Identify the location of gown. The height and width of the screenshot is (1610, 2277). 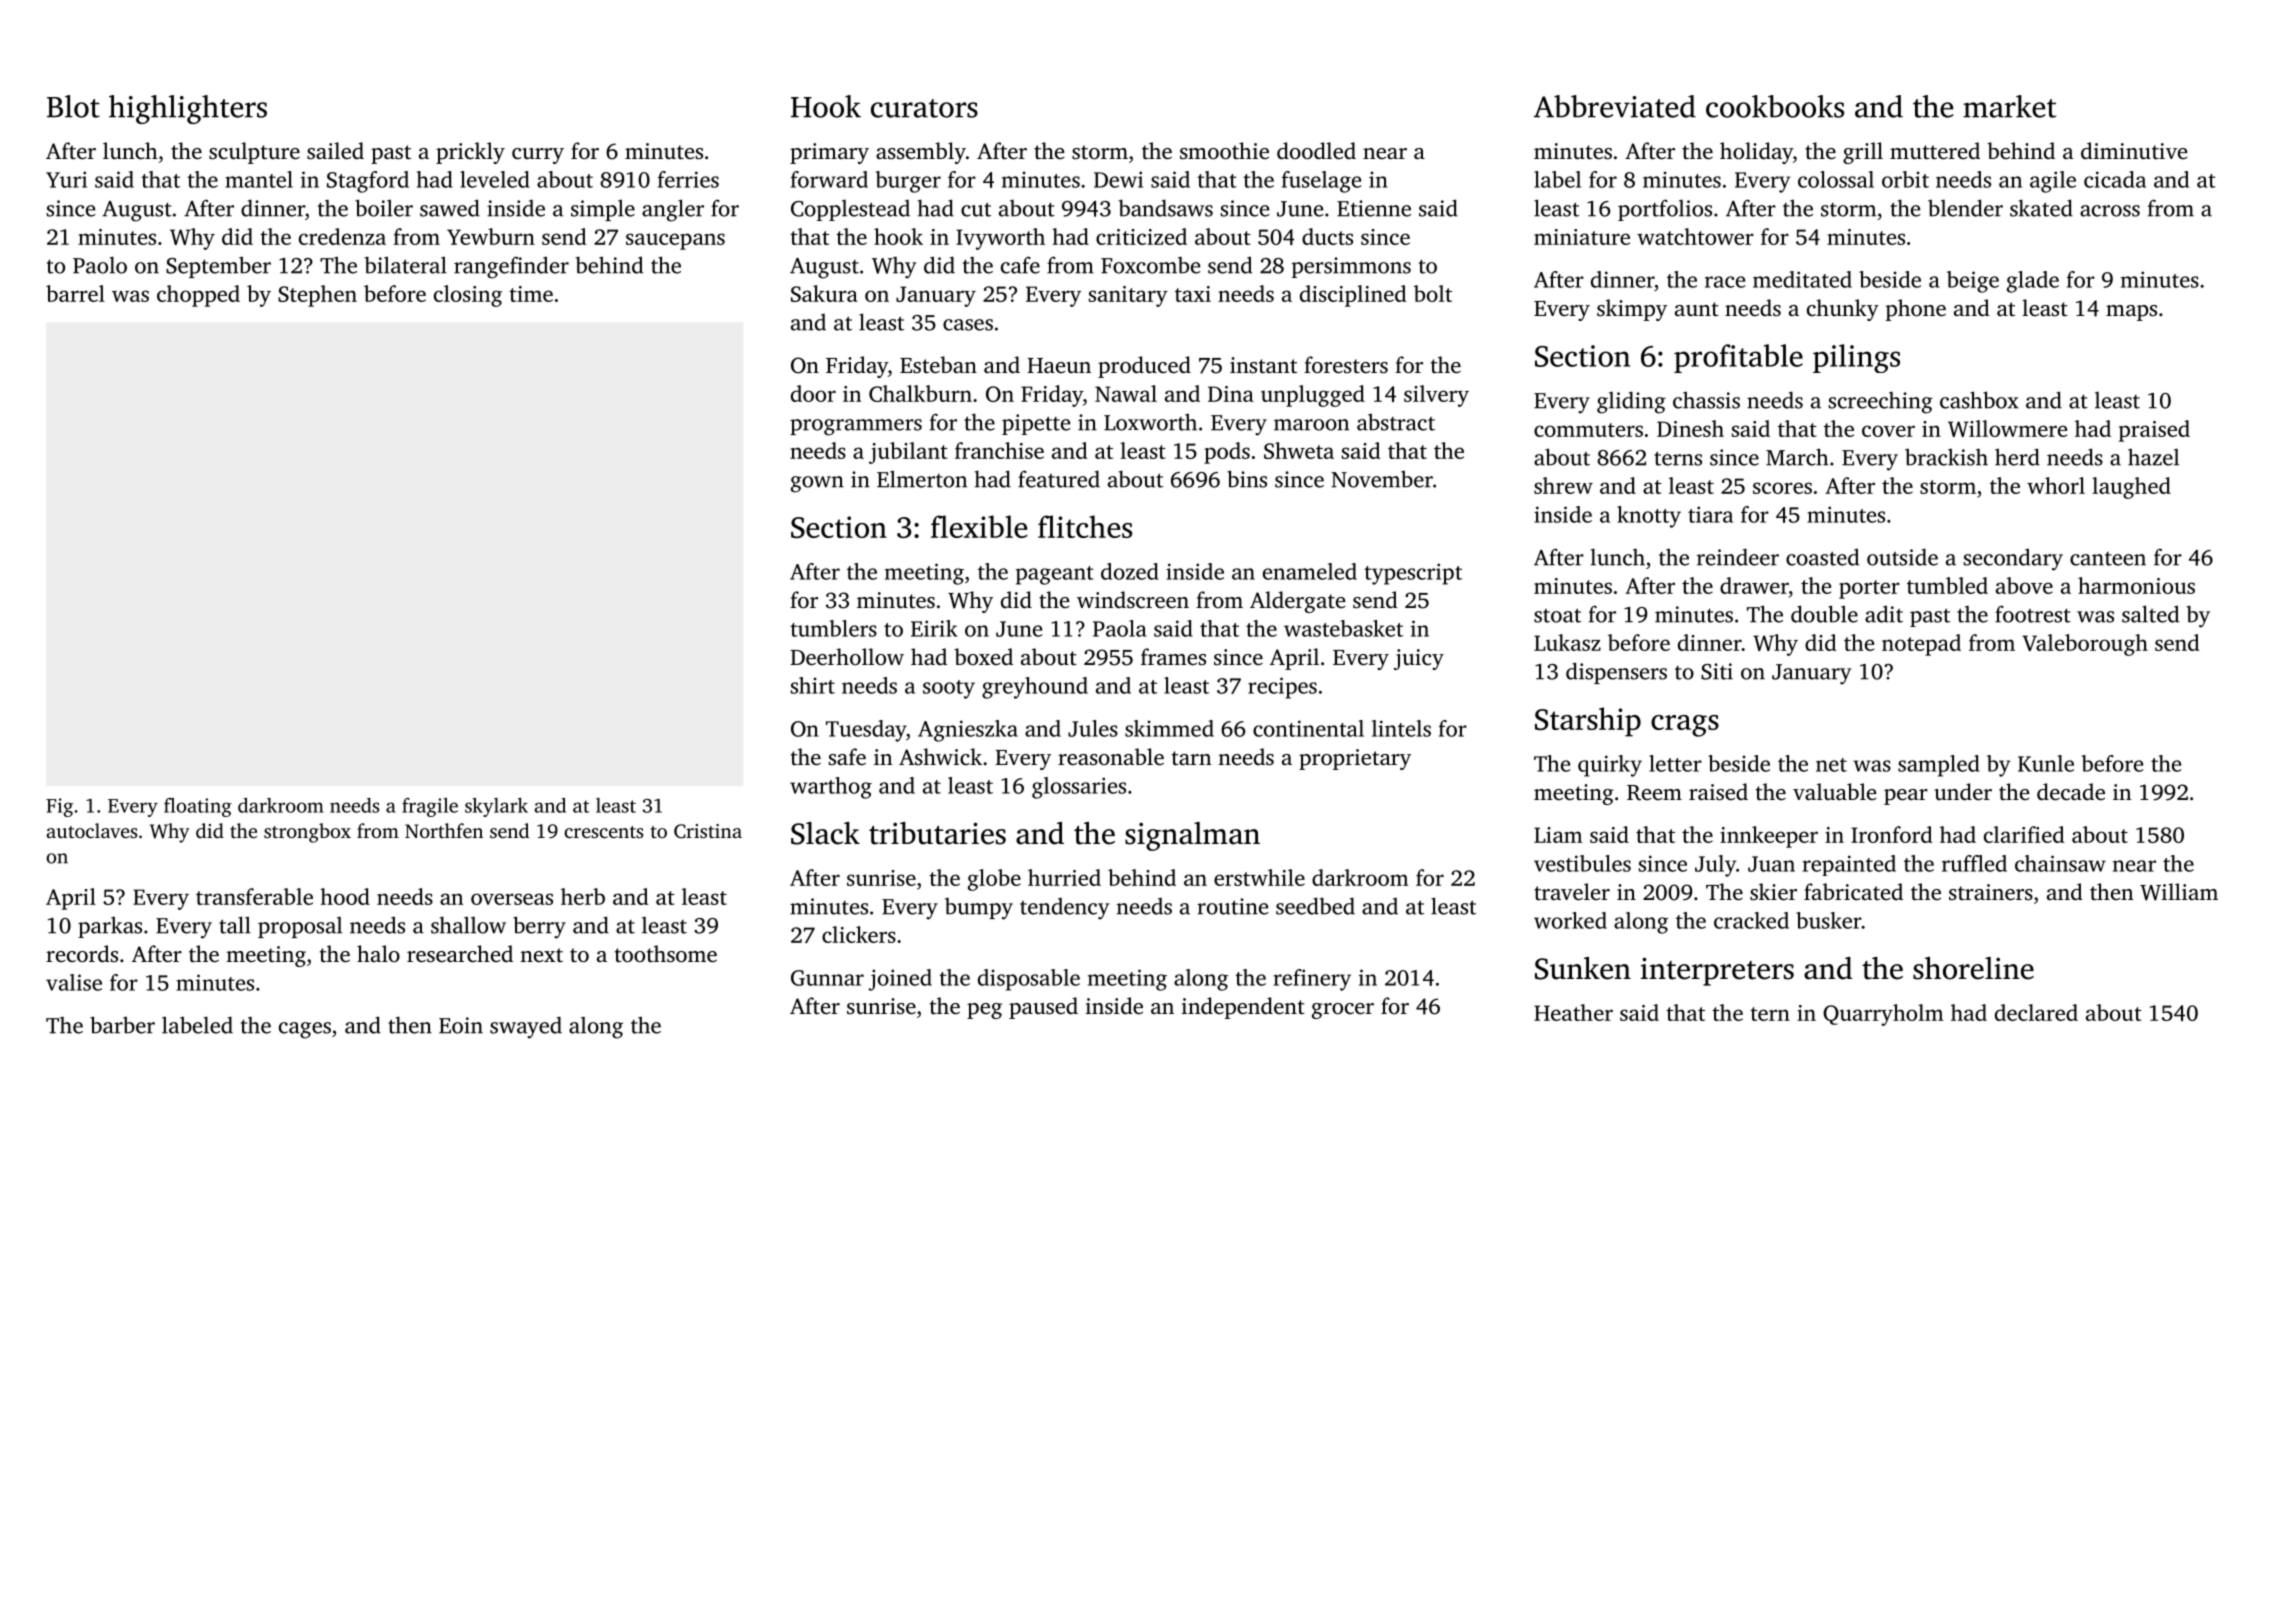
(817, 484).
